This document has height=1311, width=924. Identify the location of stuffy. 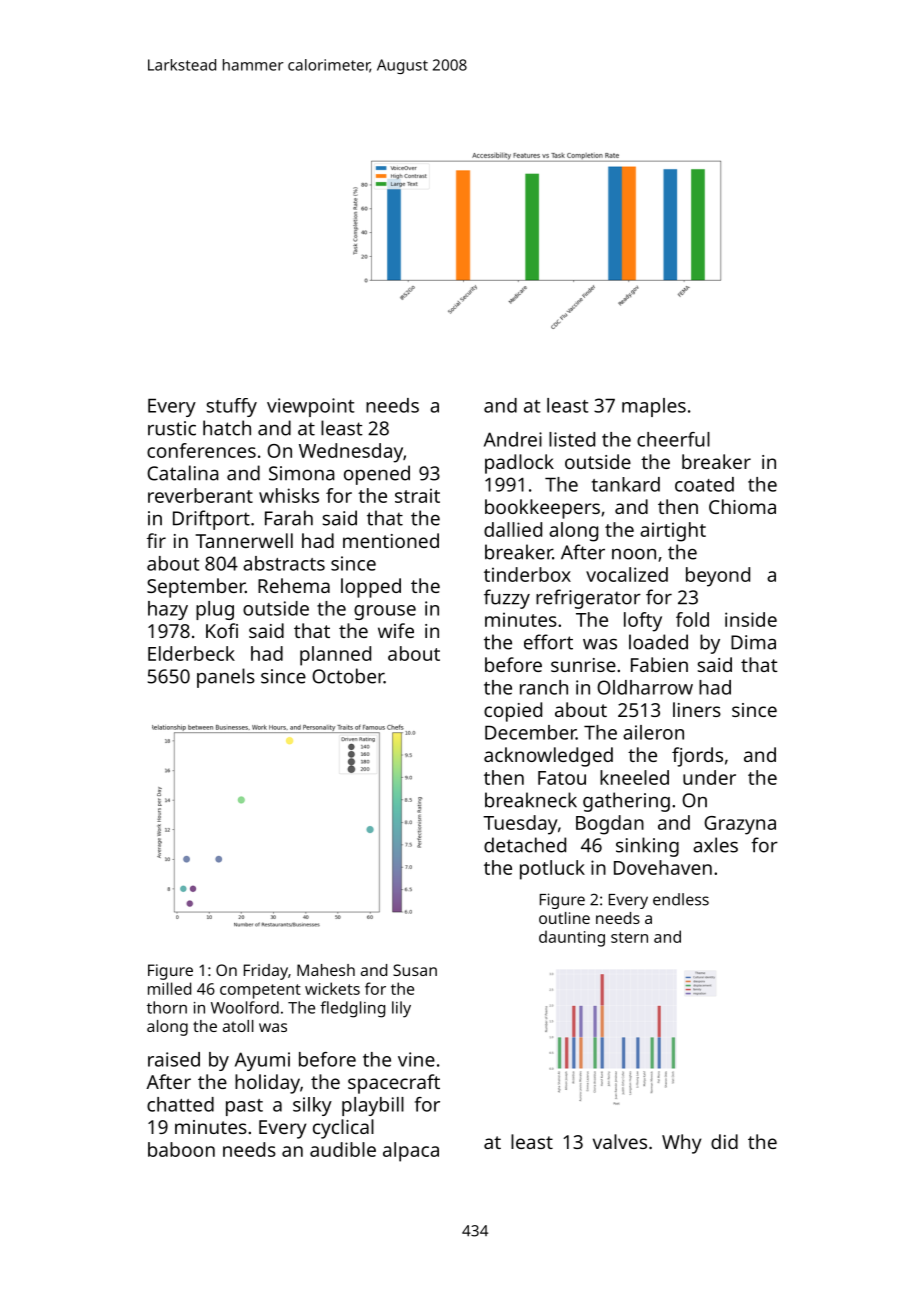
(231, 407).
